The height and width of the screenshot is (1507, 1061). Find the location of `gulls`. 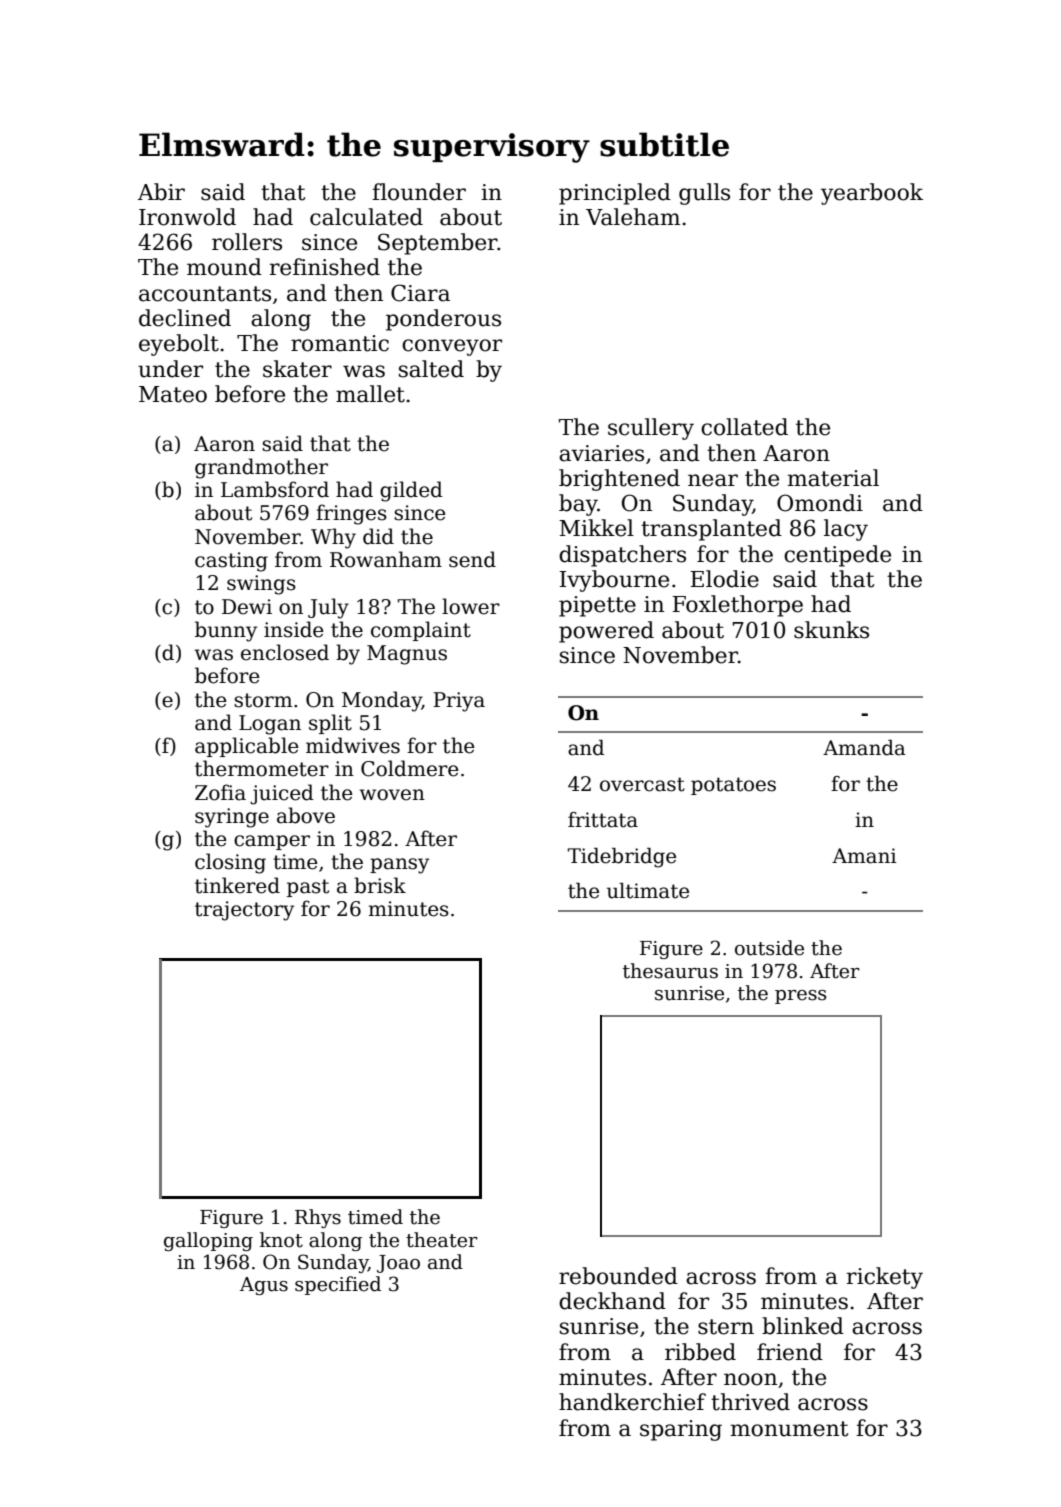

gulls is located at coordinates (704, 194).
